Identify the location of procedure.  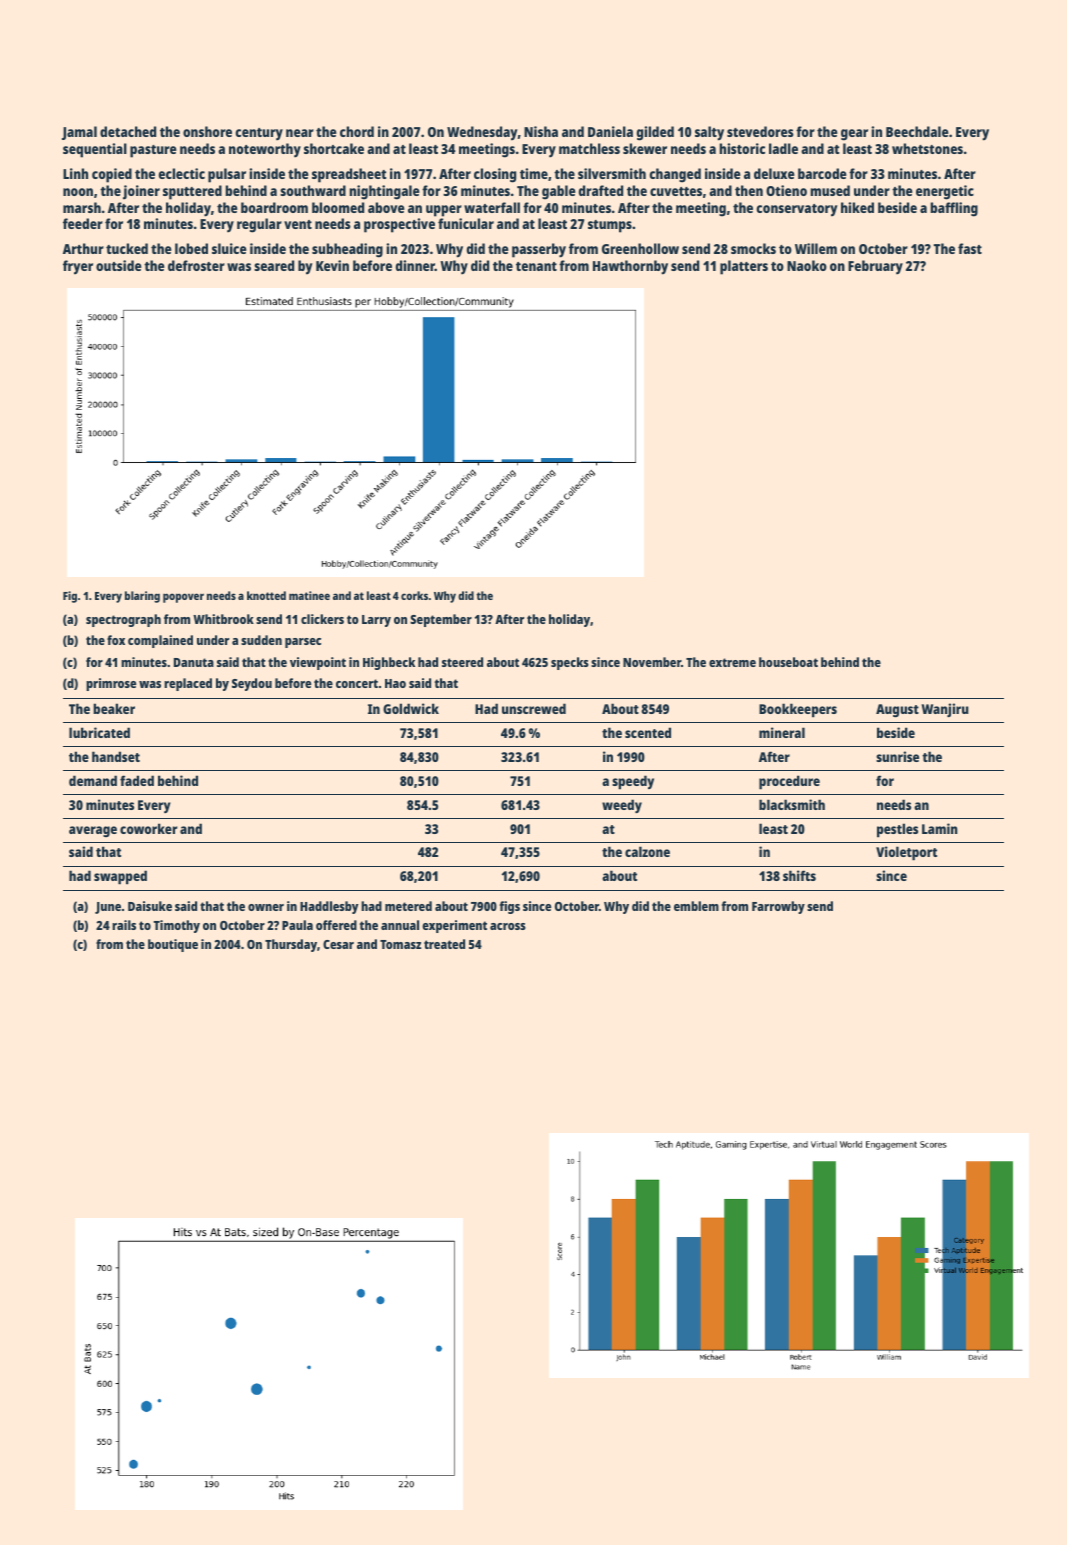
(789, 782).
